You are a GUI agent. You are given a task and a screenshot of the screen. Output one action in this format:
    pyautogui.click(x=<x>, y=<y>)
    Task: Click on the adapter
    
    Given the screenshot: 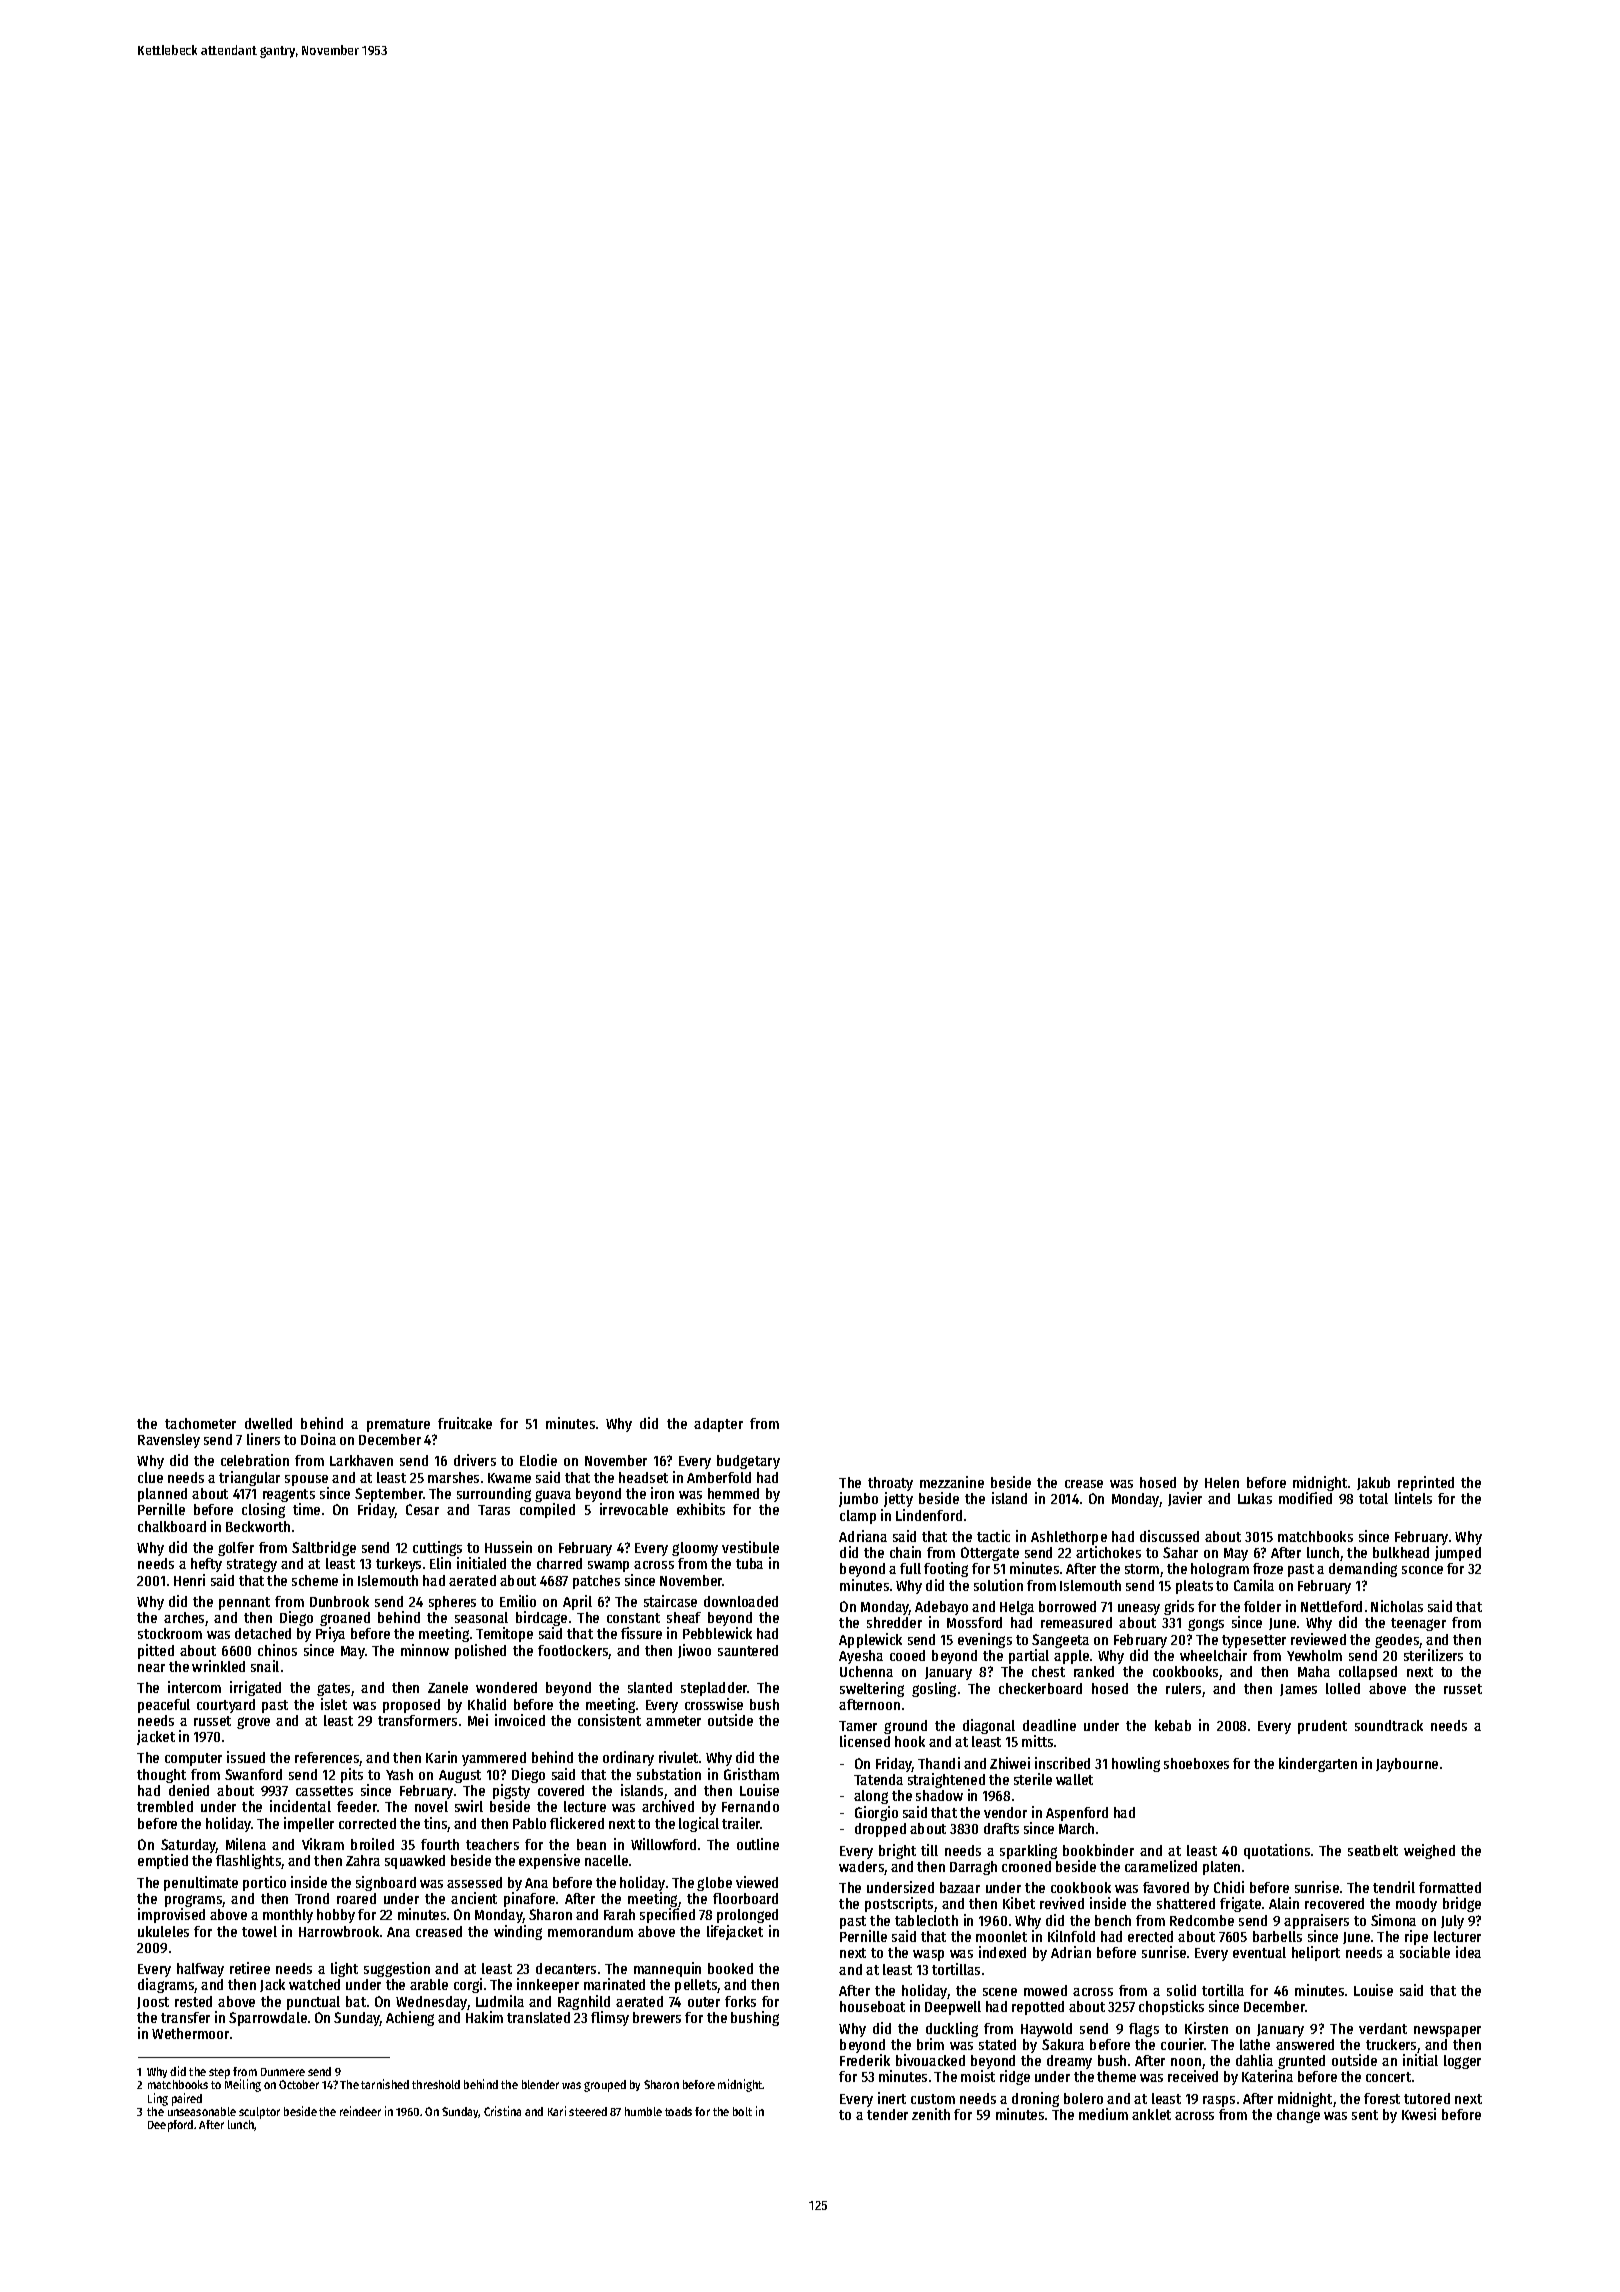 What is the action you would take?
    pyautogui.click(x=718, y=1425)
